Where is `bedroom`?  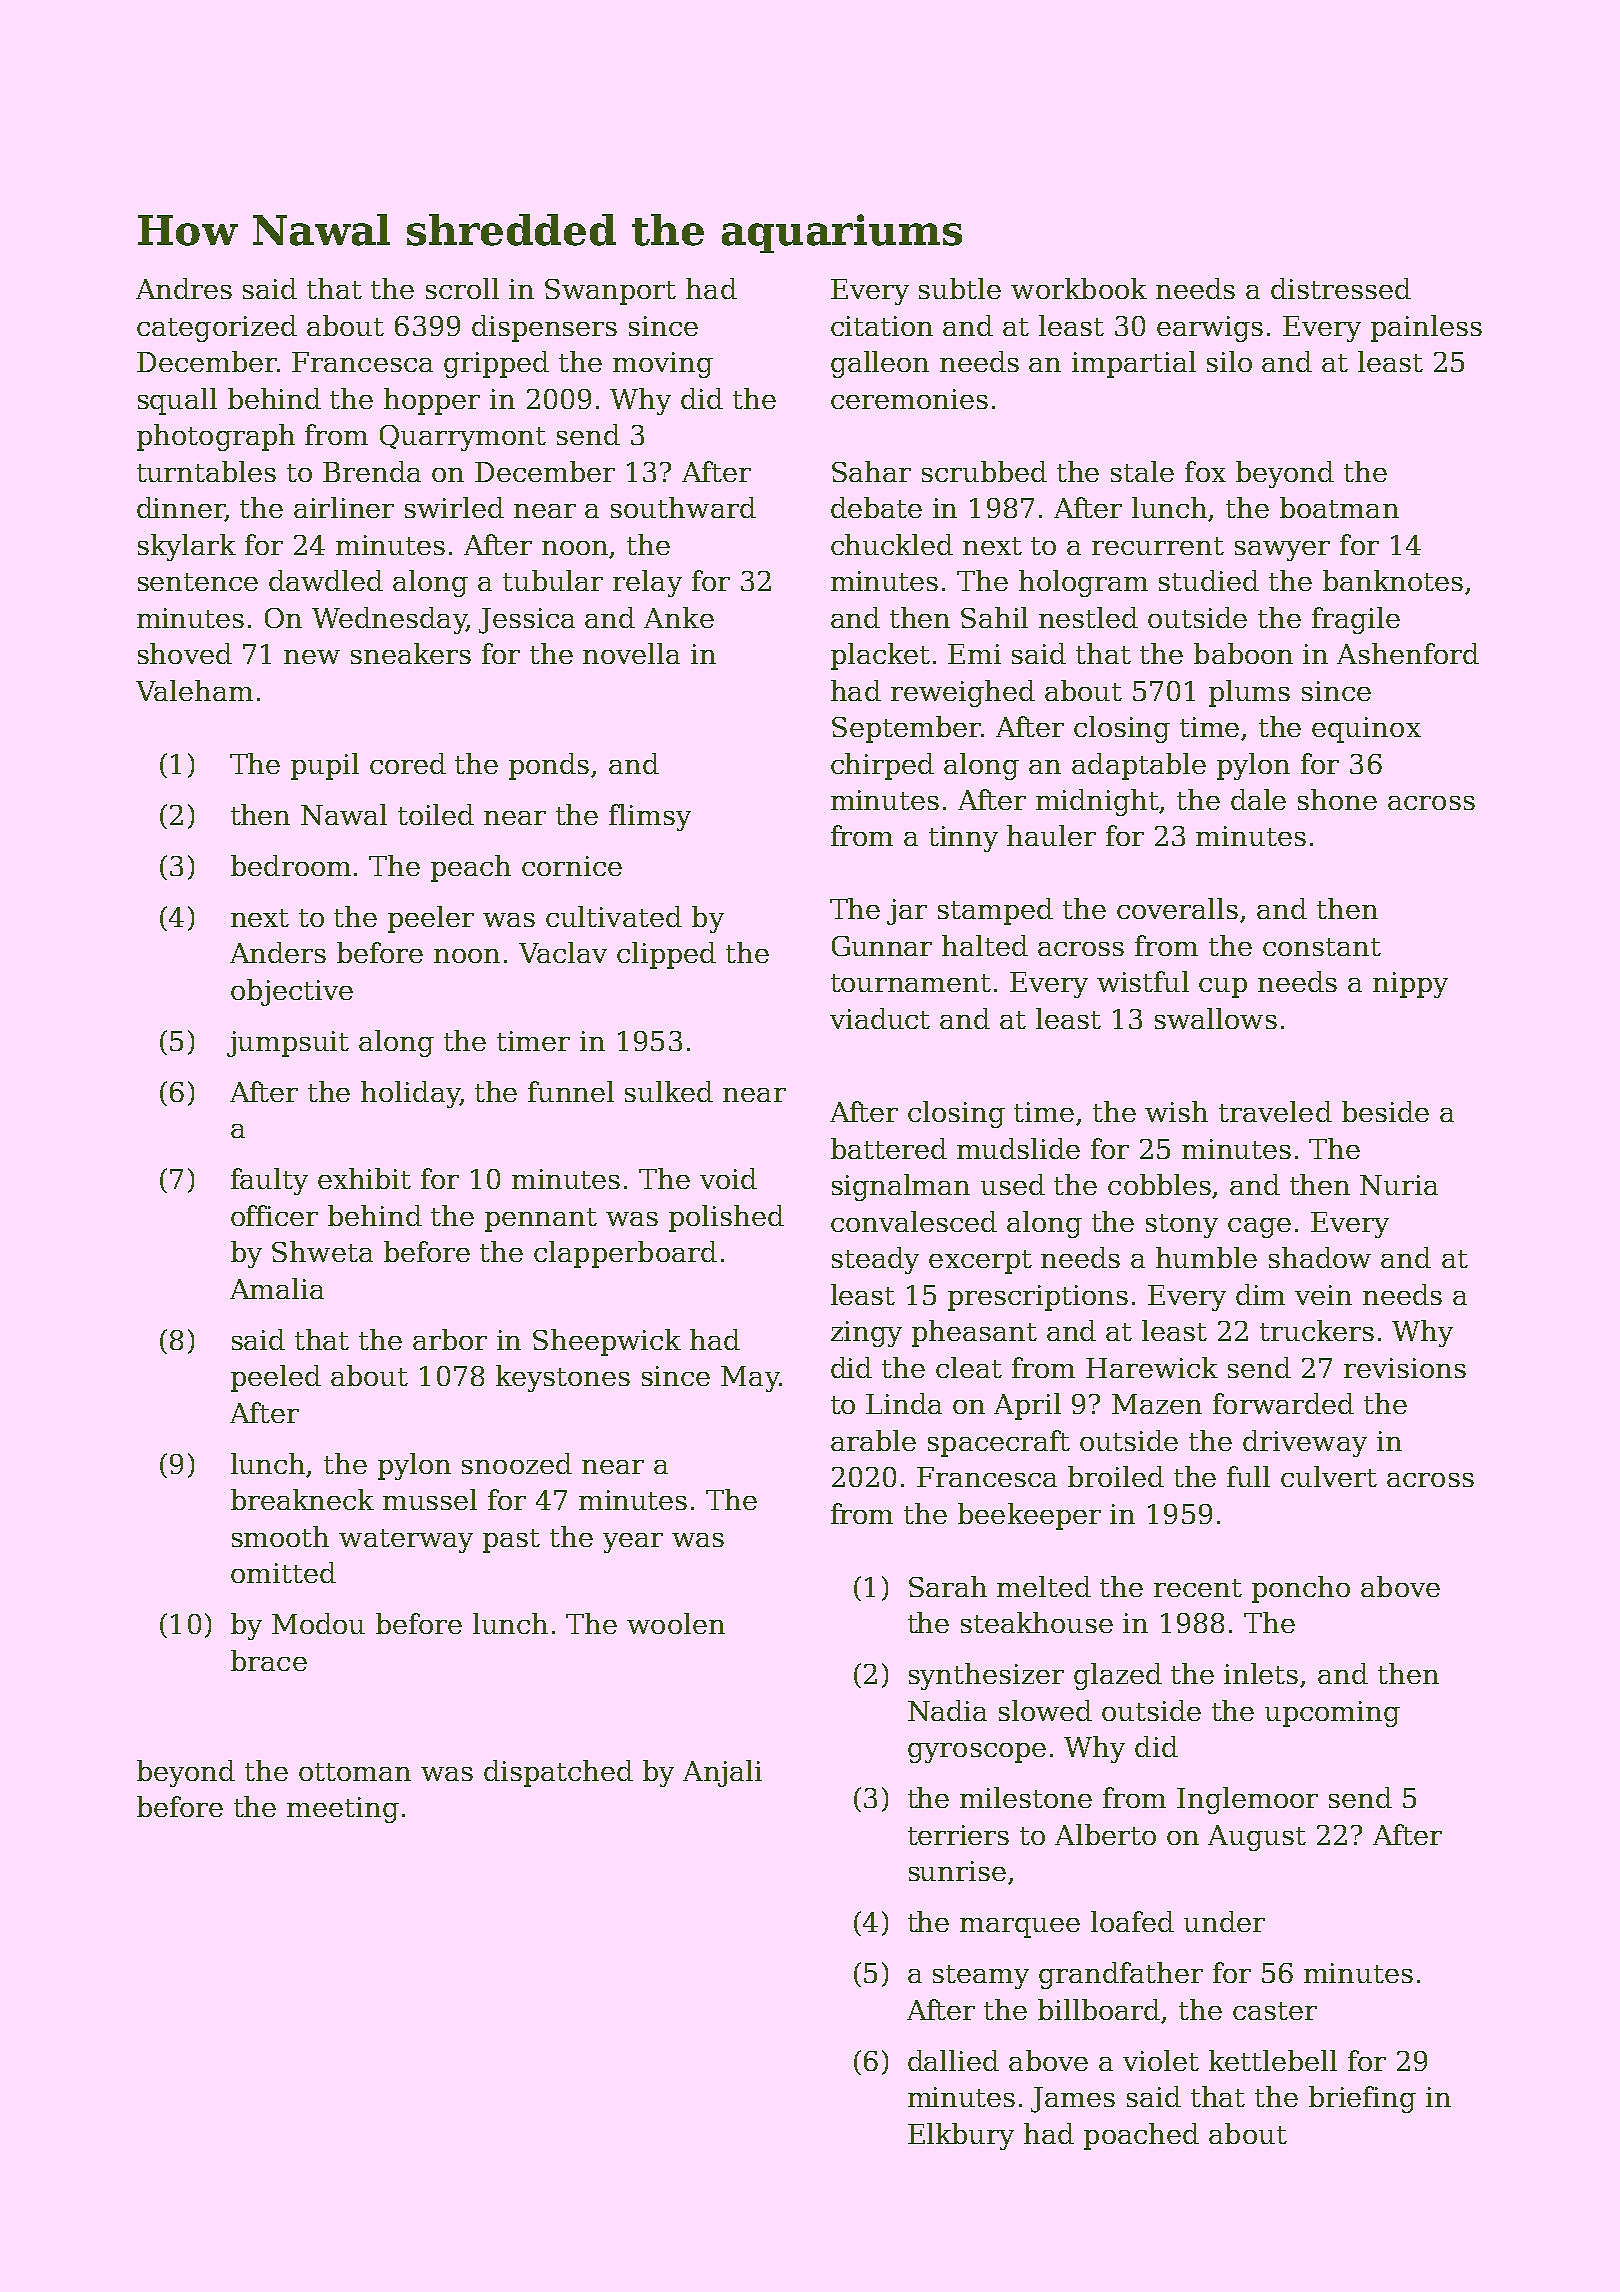 bedroom is located at coordinates (291, 865).
